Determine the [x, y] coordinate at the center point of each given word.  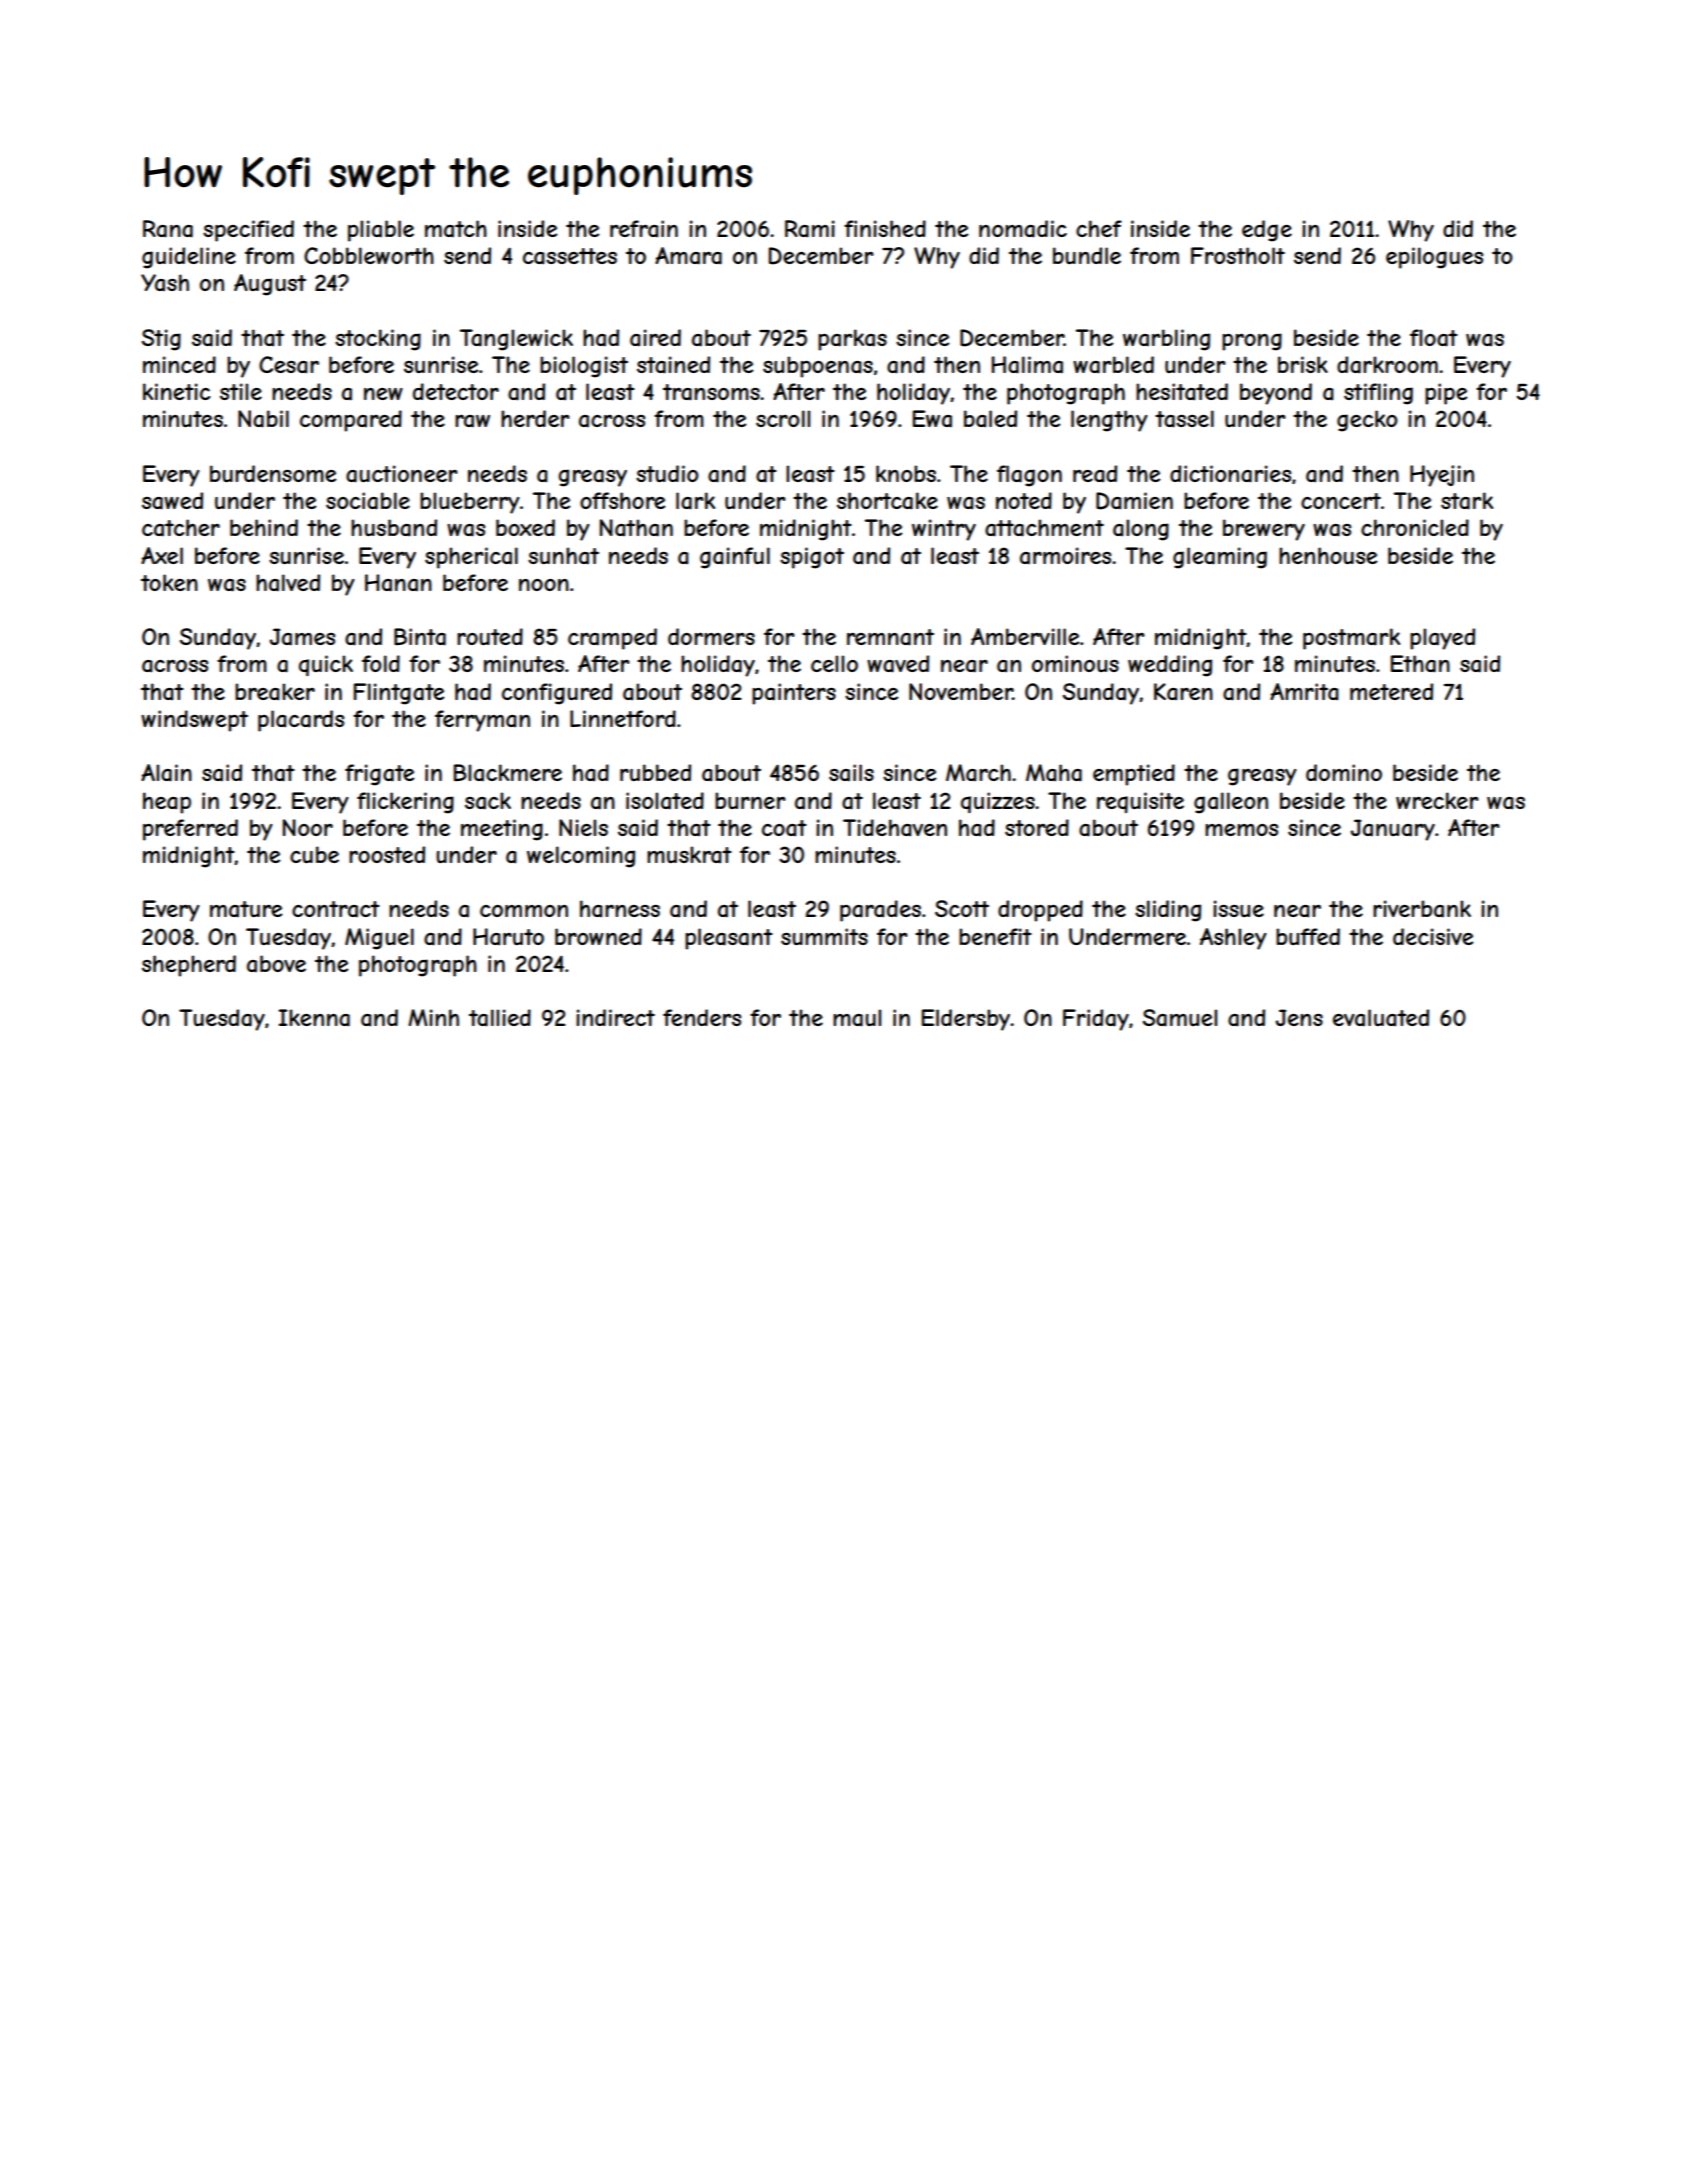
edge [1267, 231]
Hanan [398, 583]
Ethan [1420, 664]
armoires [1065, 556]
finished [885, 228]
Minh [433, 1017]
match [456, 229]
